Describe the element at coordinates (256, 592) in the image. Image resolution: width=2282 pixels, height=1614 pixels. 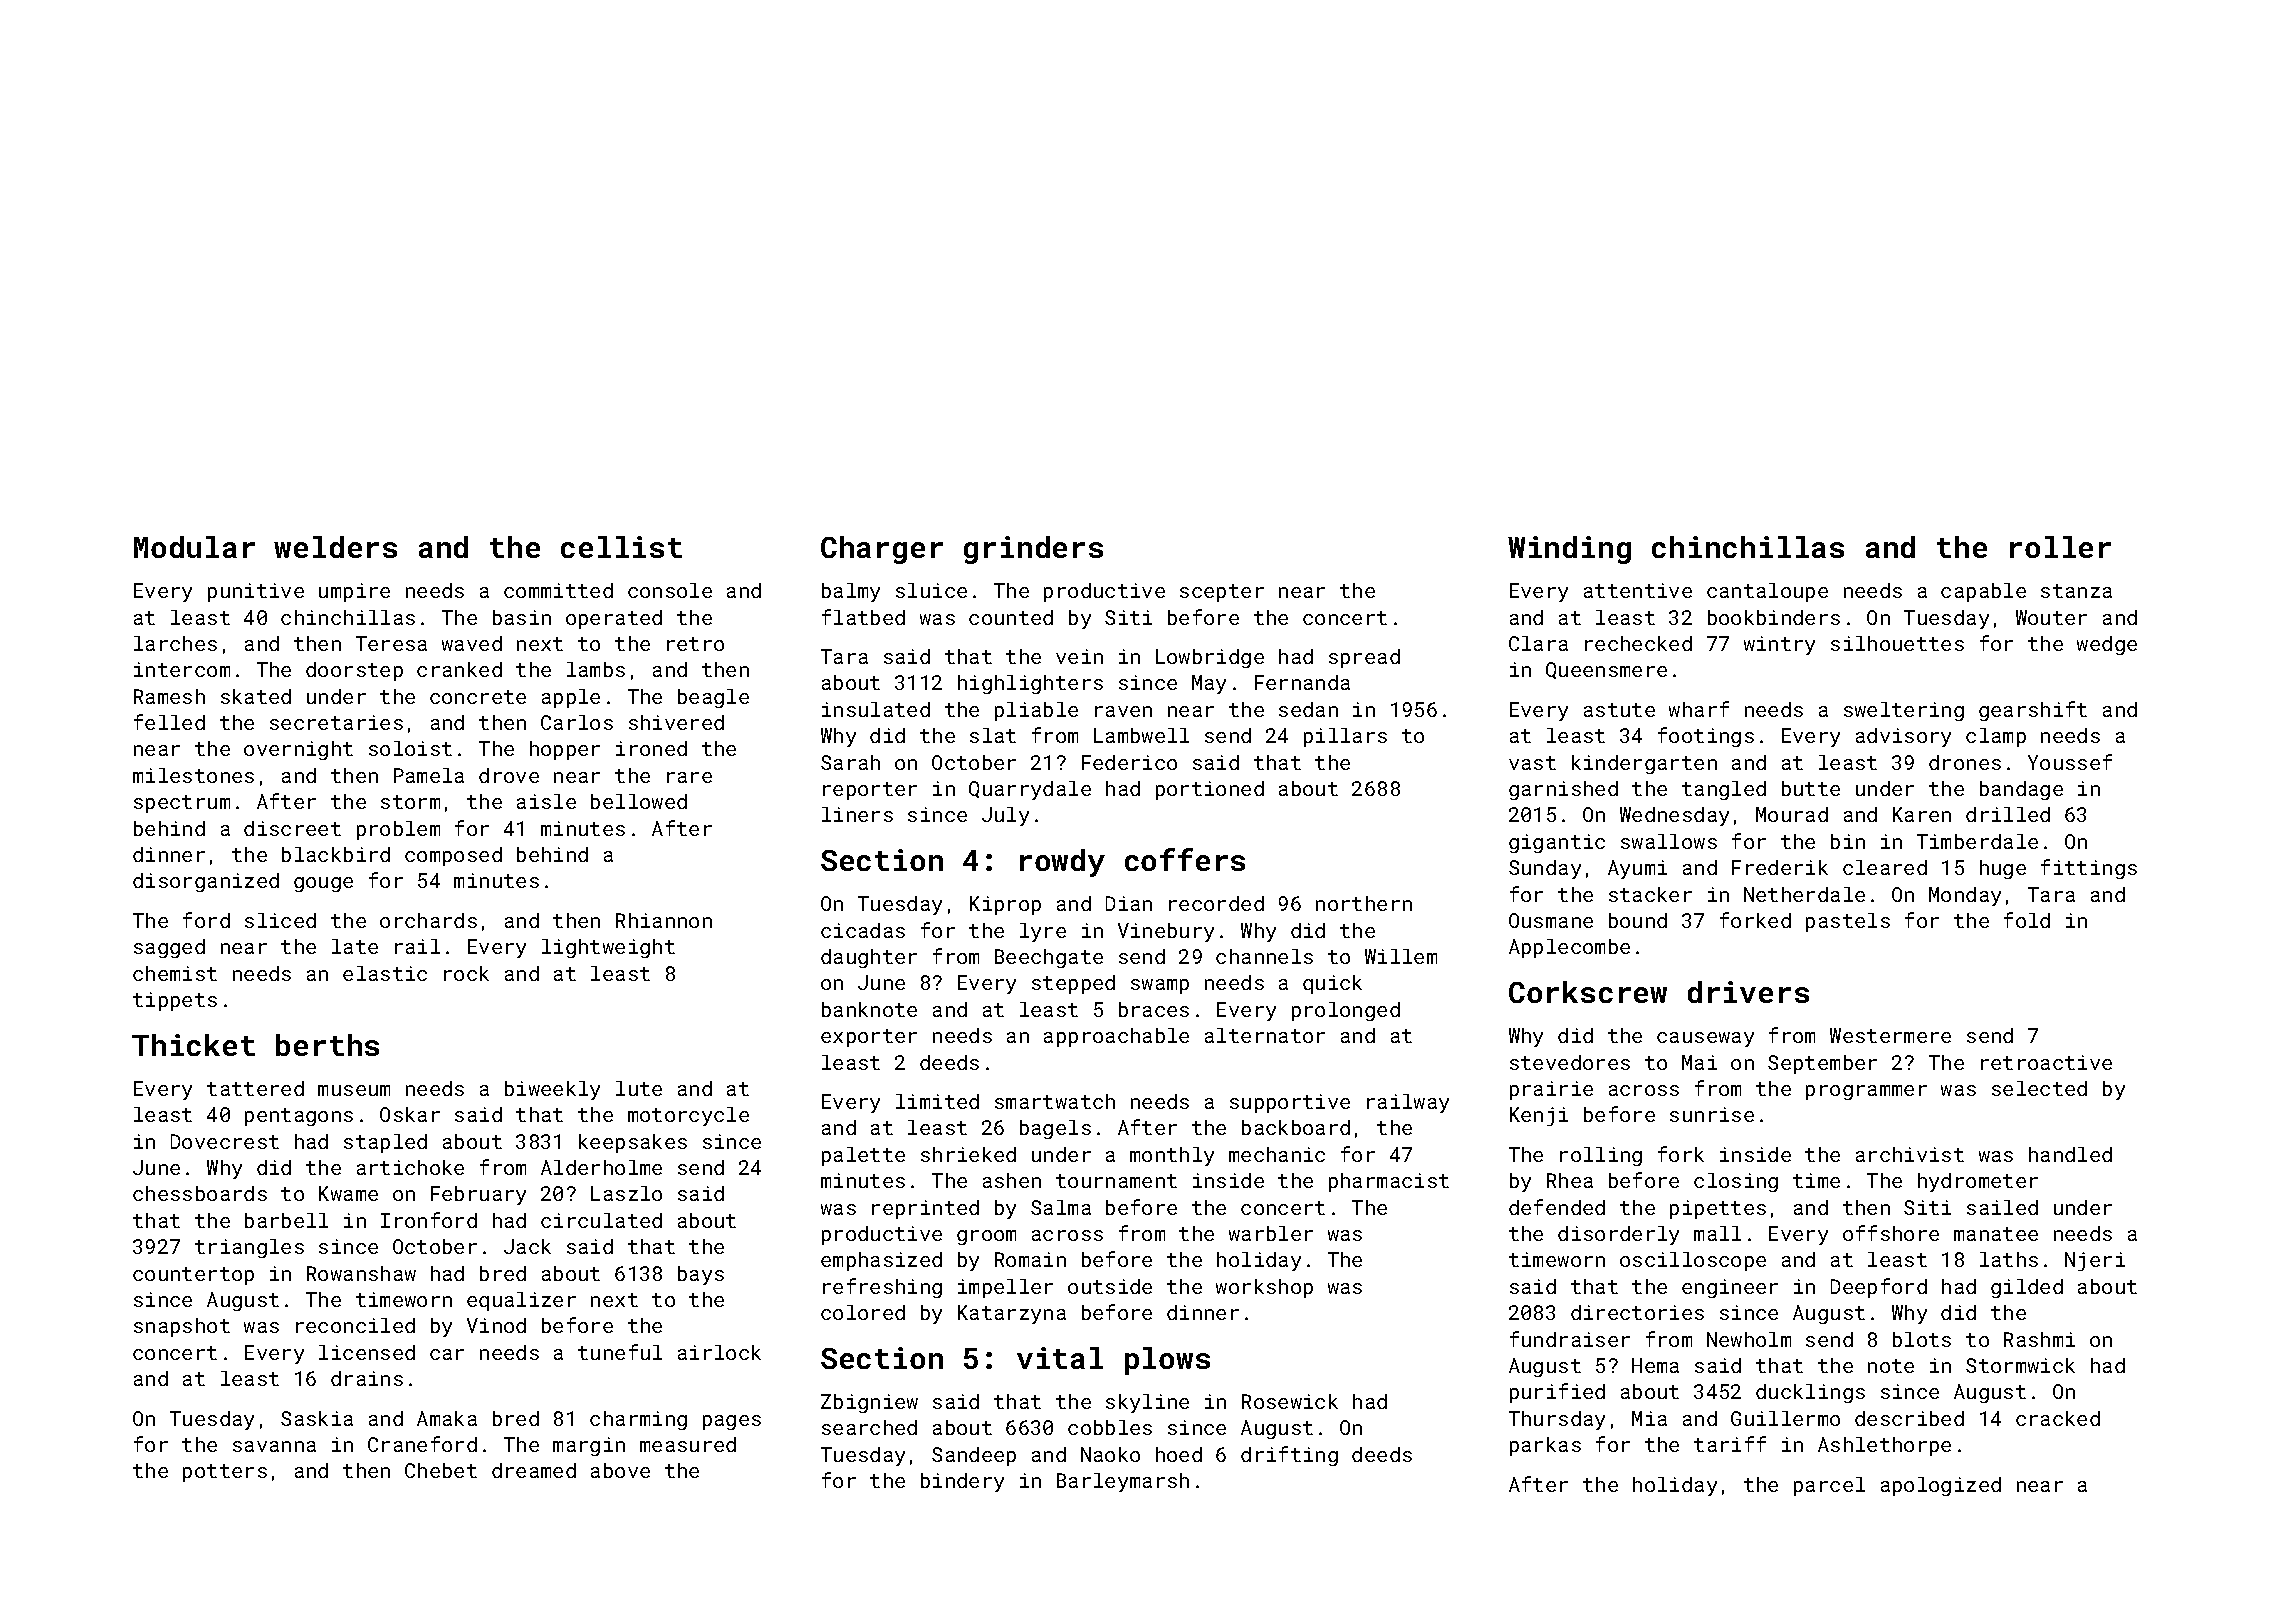
I see `punitive` at that location.
